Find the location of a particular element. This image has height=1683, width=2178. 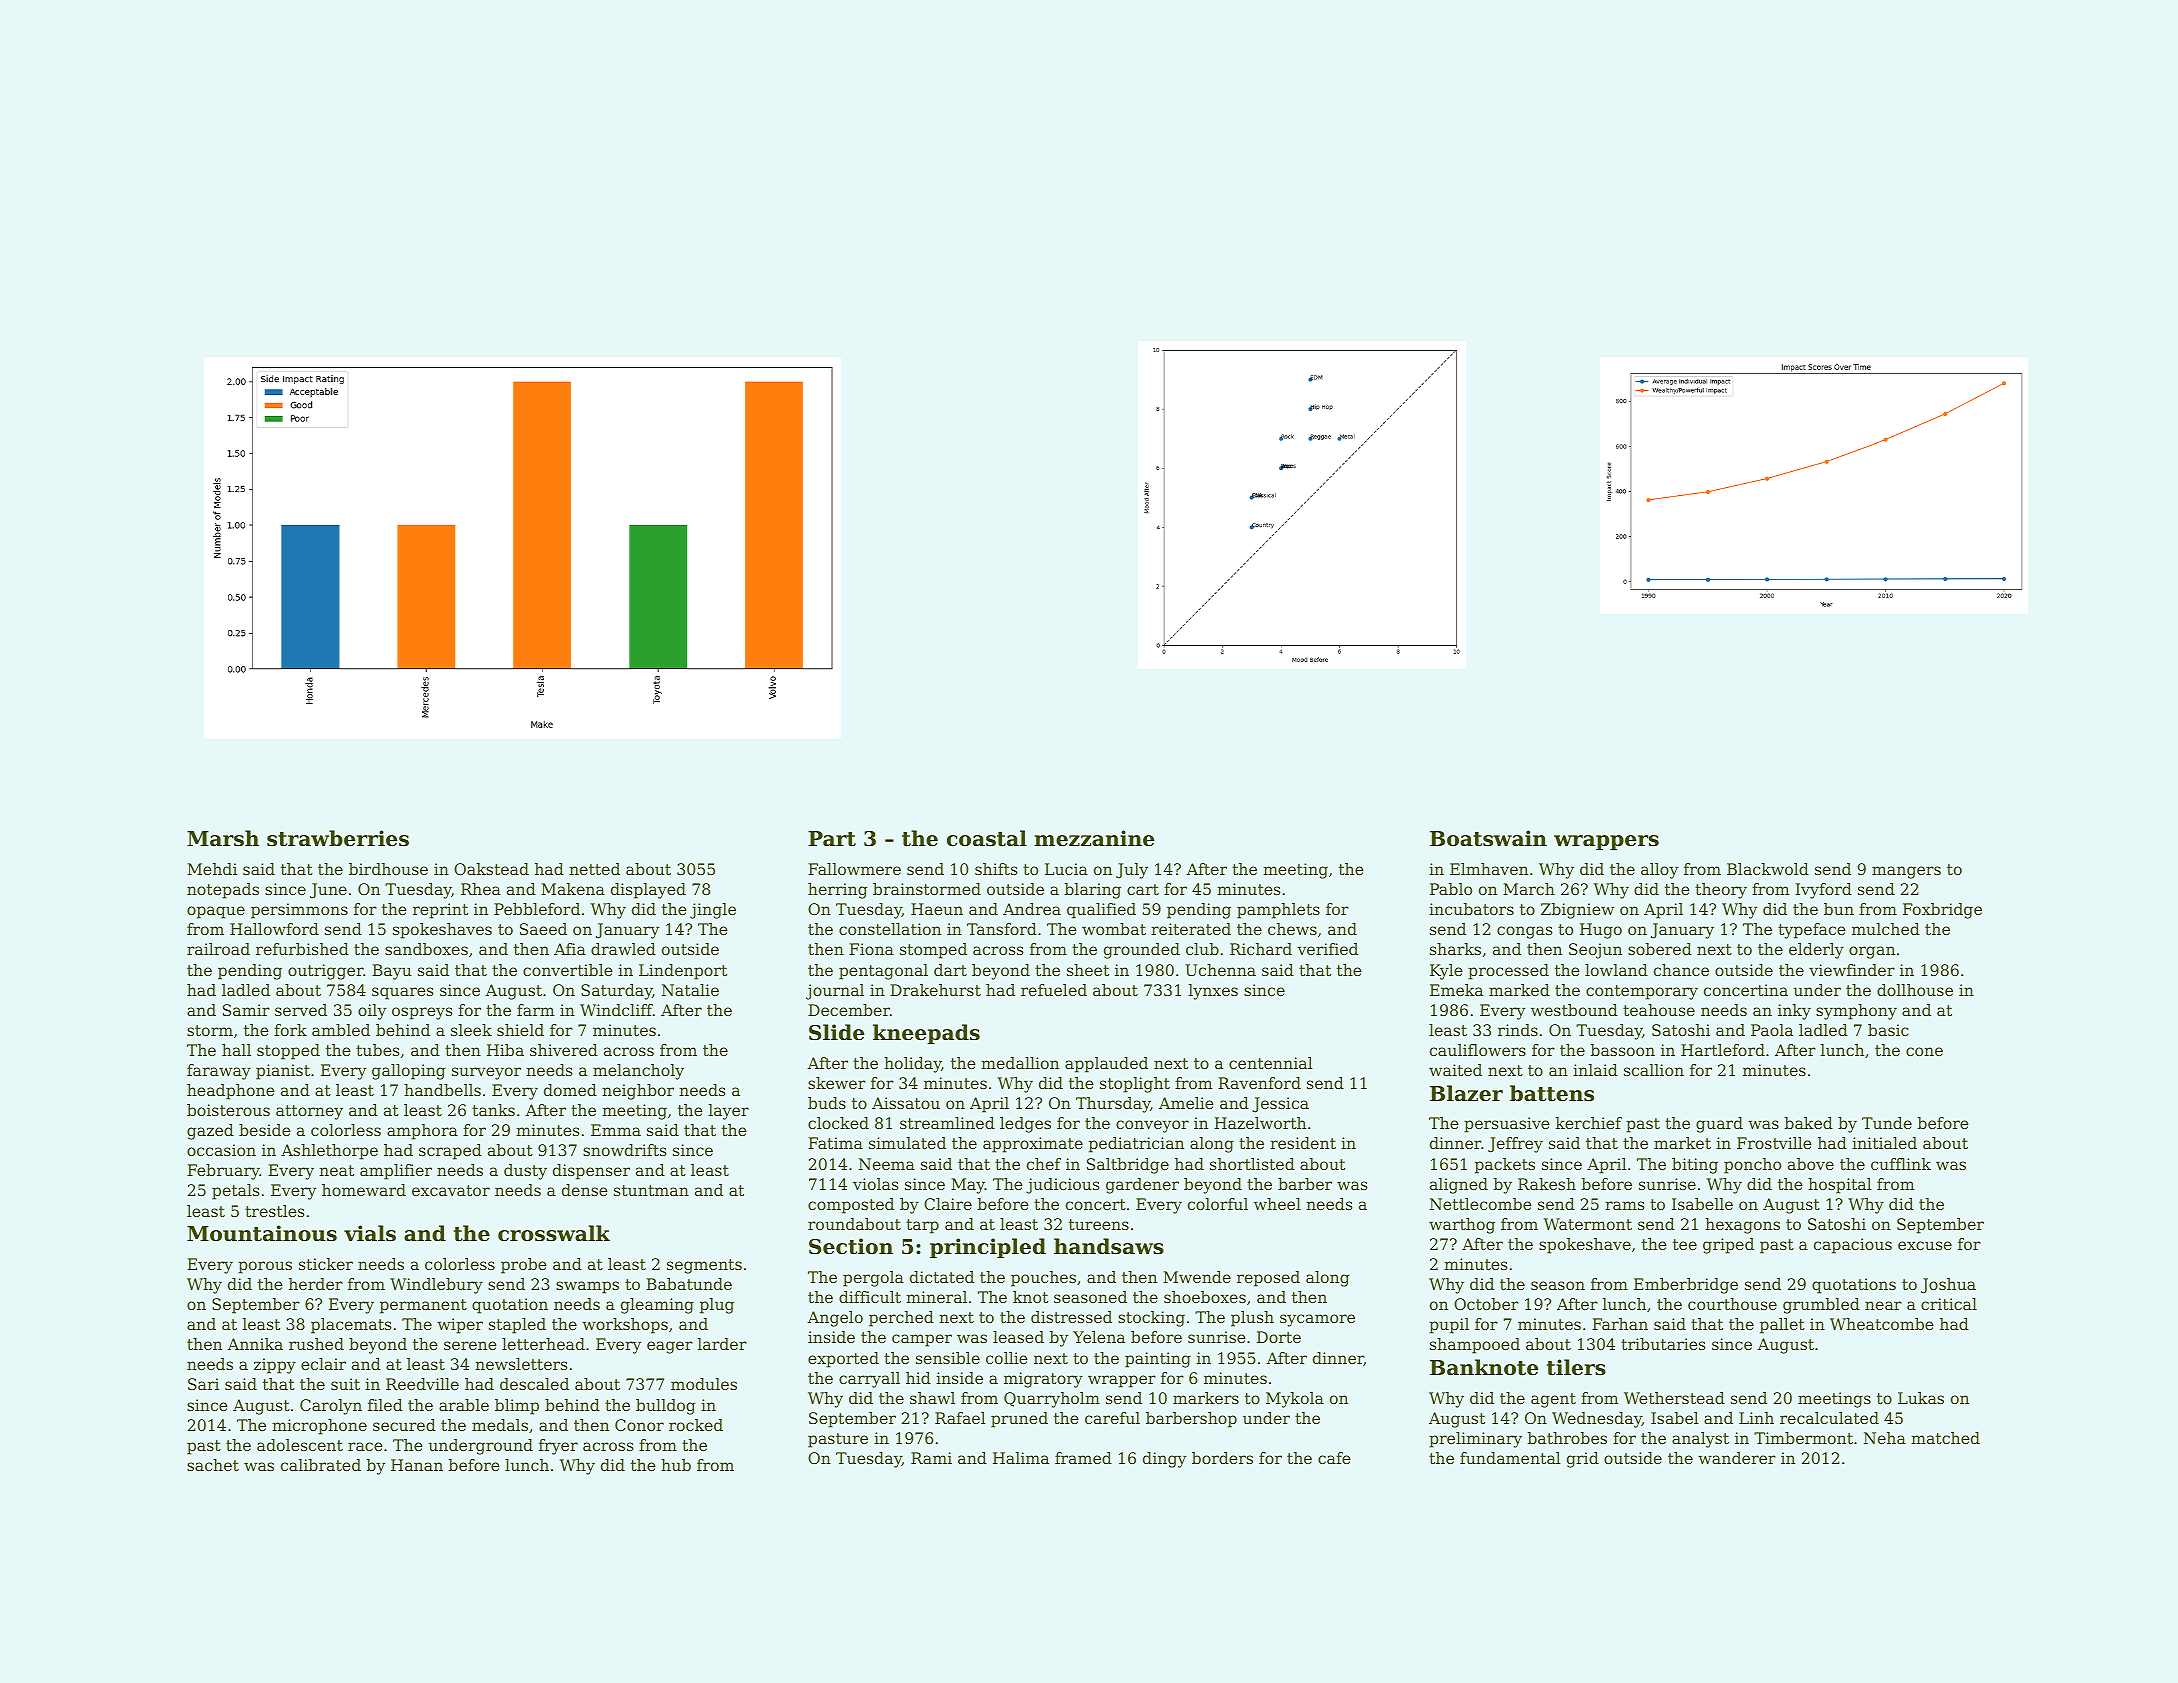

stopped is located at coordinates (288, 1052).
